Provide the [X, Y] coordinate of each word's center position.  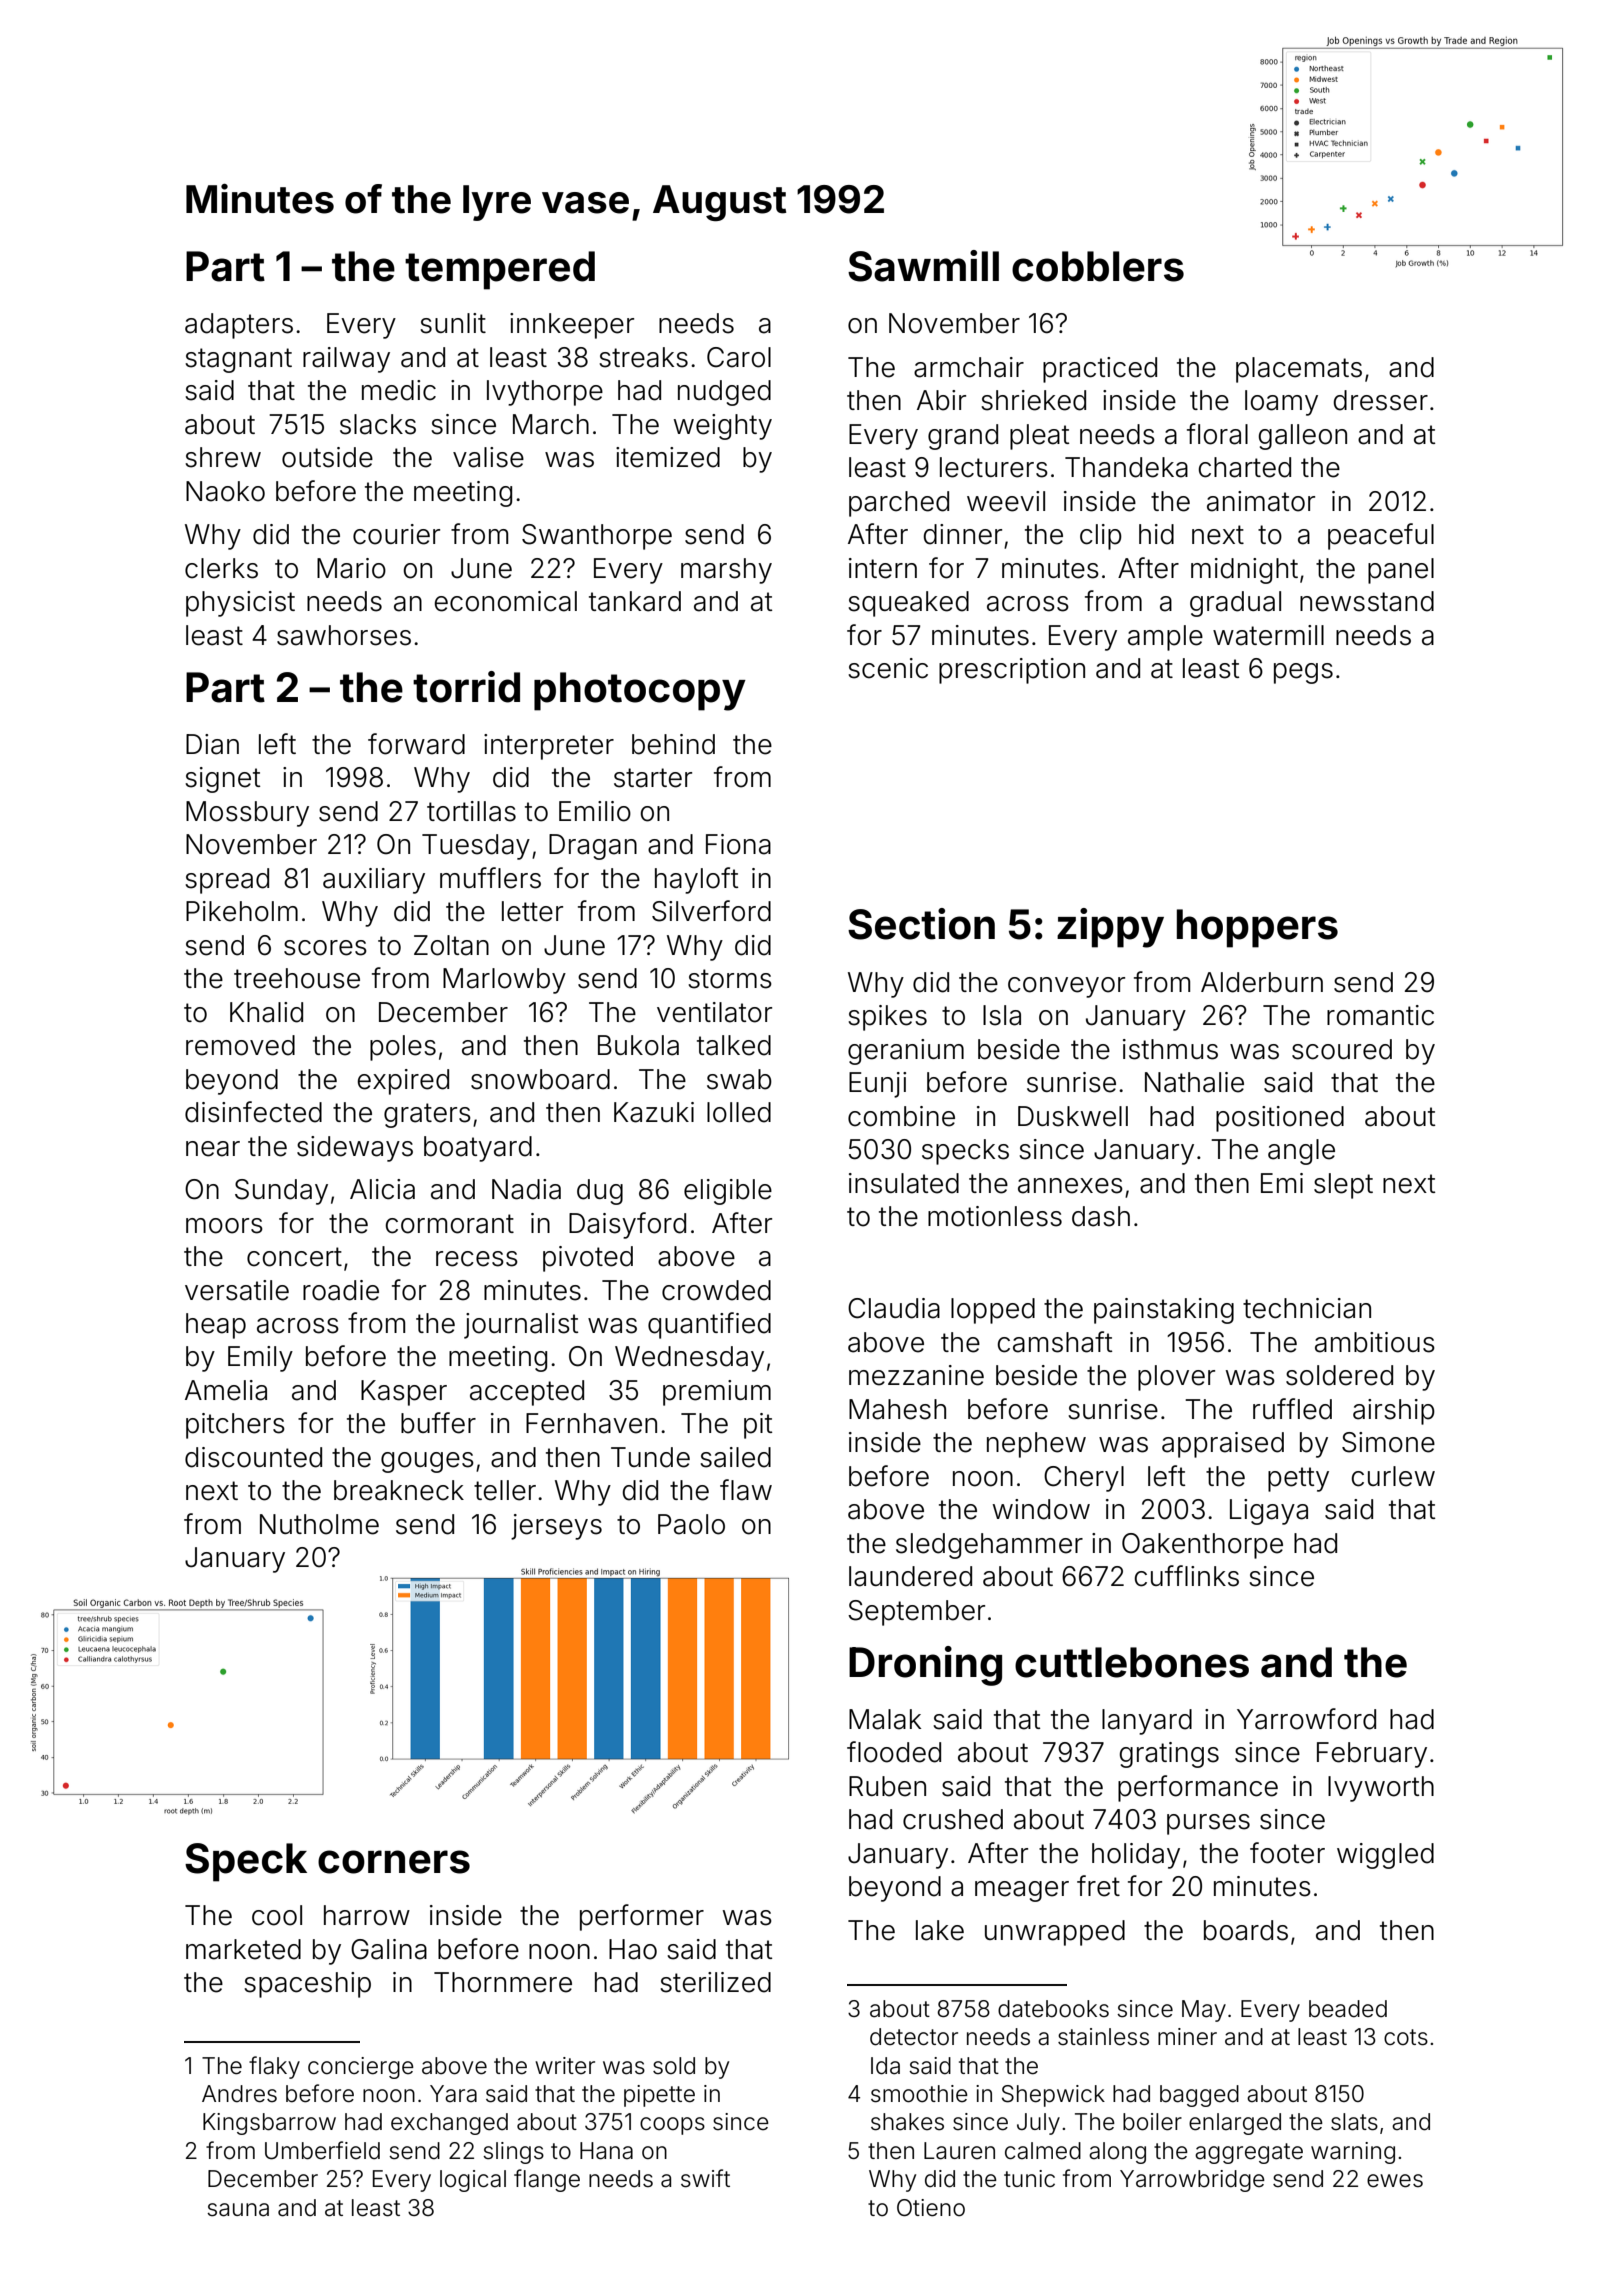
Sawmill [923, 266]
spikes [887, 1018]
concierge [361, 2068]
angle [1301, 1152]
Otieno [931, 2208]
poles [403, 1048]
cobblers [1098, 266]
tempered [500, 270]
